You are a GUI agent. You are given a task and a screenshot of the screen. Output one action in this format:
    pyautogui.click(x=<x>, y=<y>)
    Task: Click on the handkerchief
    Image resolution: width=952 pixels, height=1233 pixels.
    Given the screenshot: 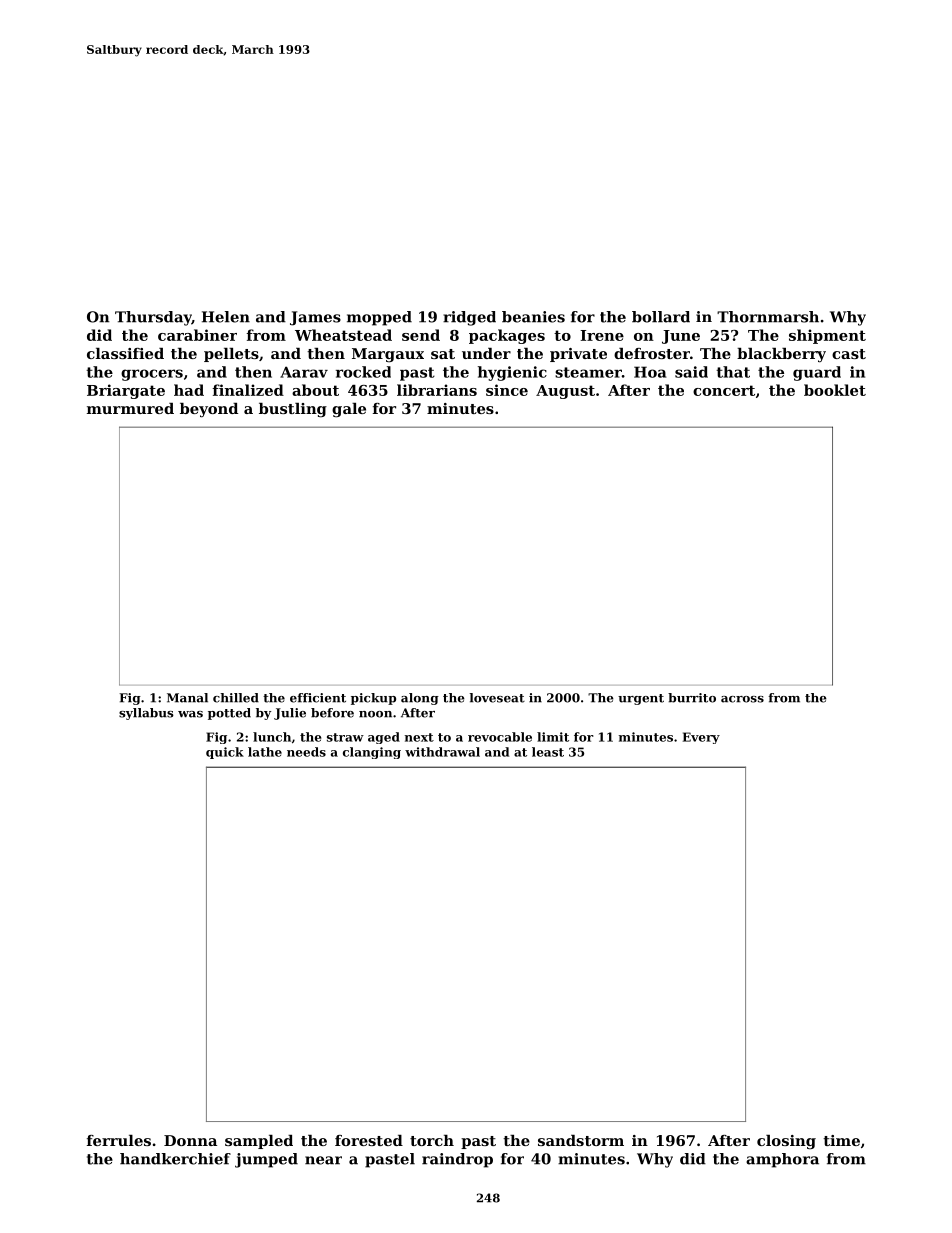 What is the action you would take?
    pyautogui.click(x=175, y=1159)
